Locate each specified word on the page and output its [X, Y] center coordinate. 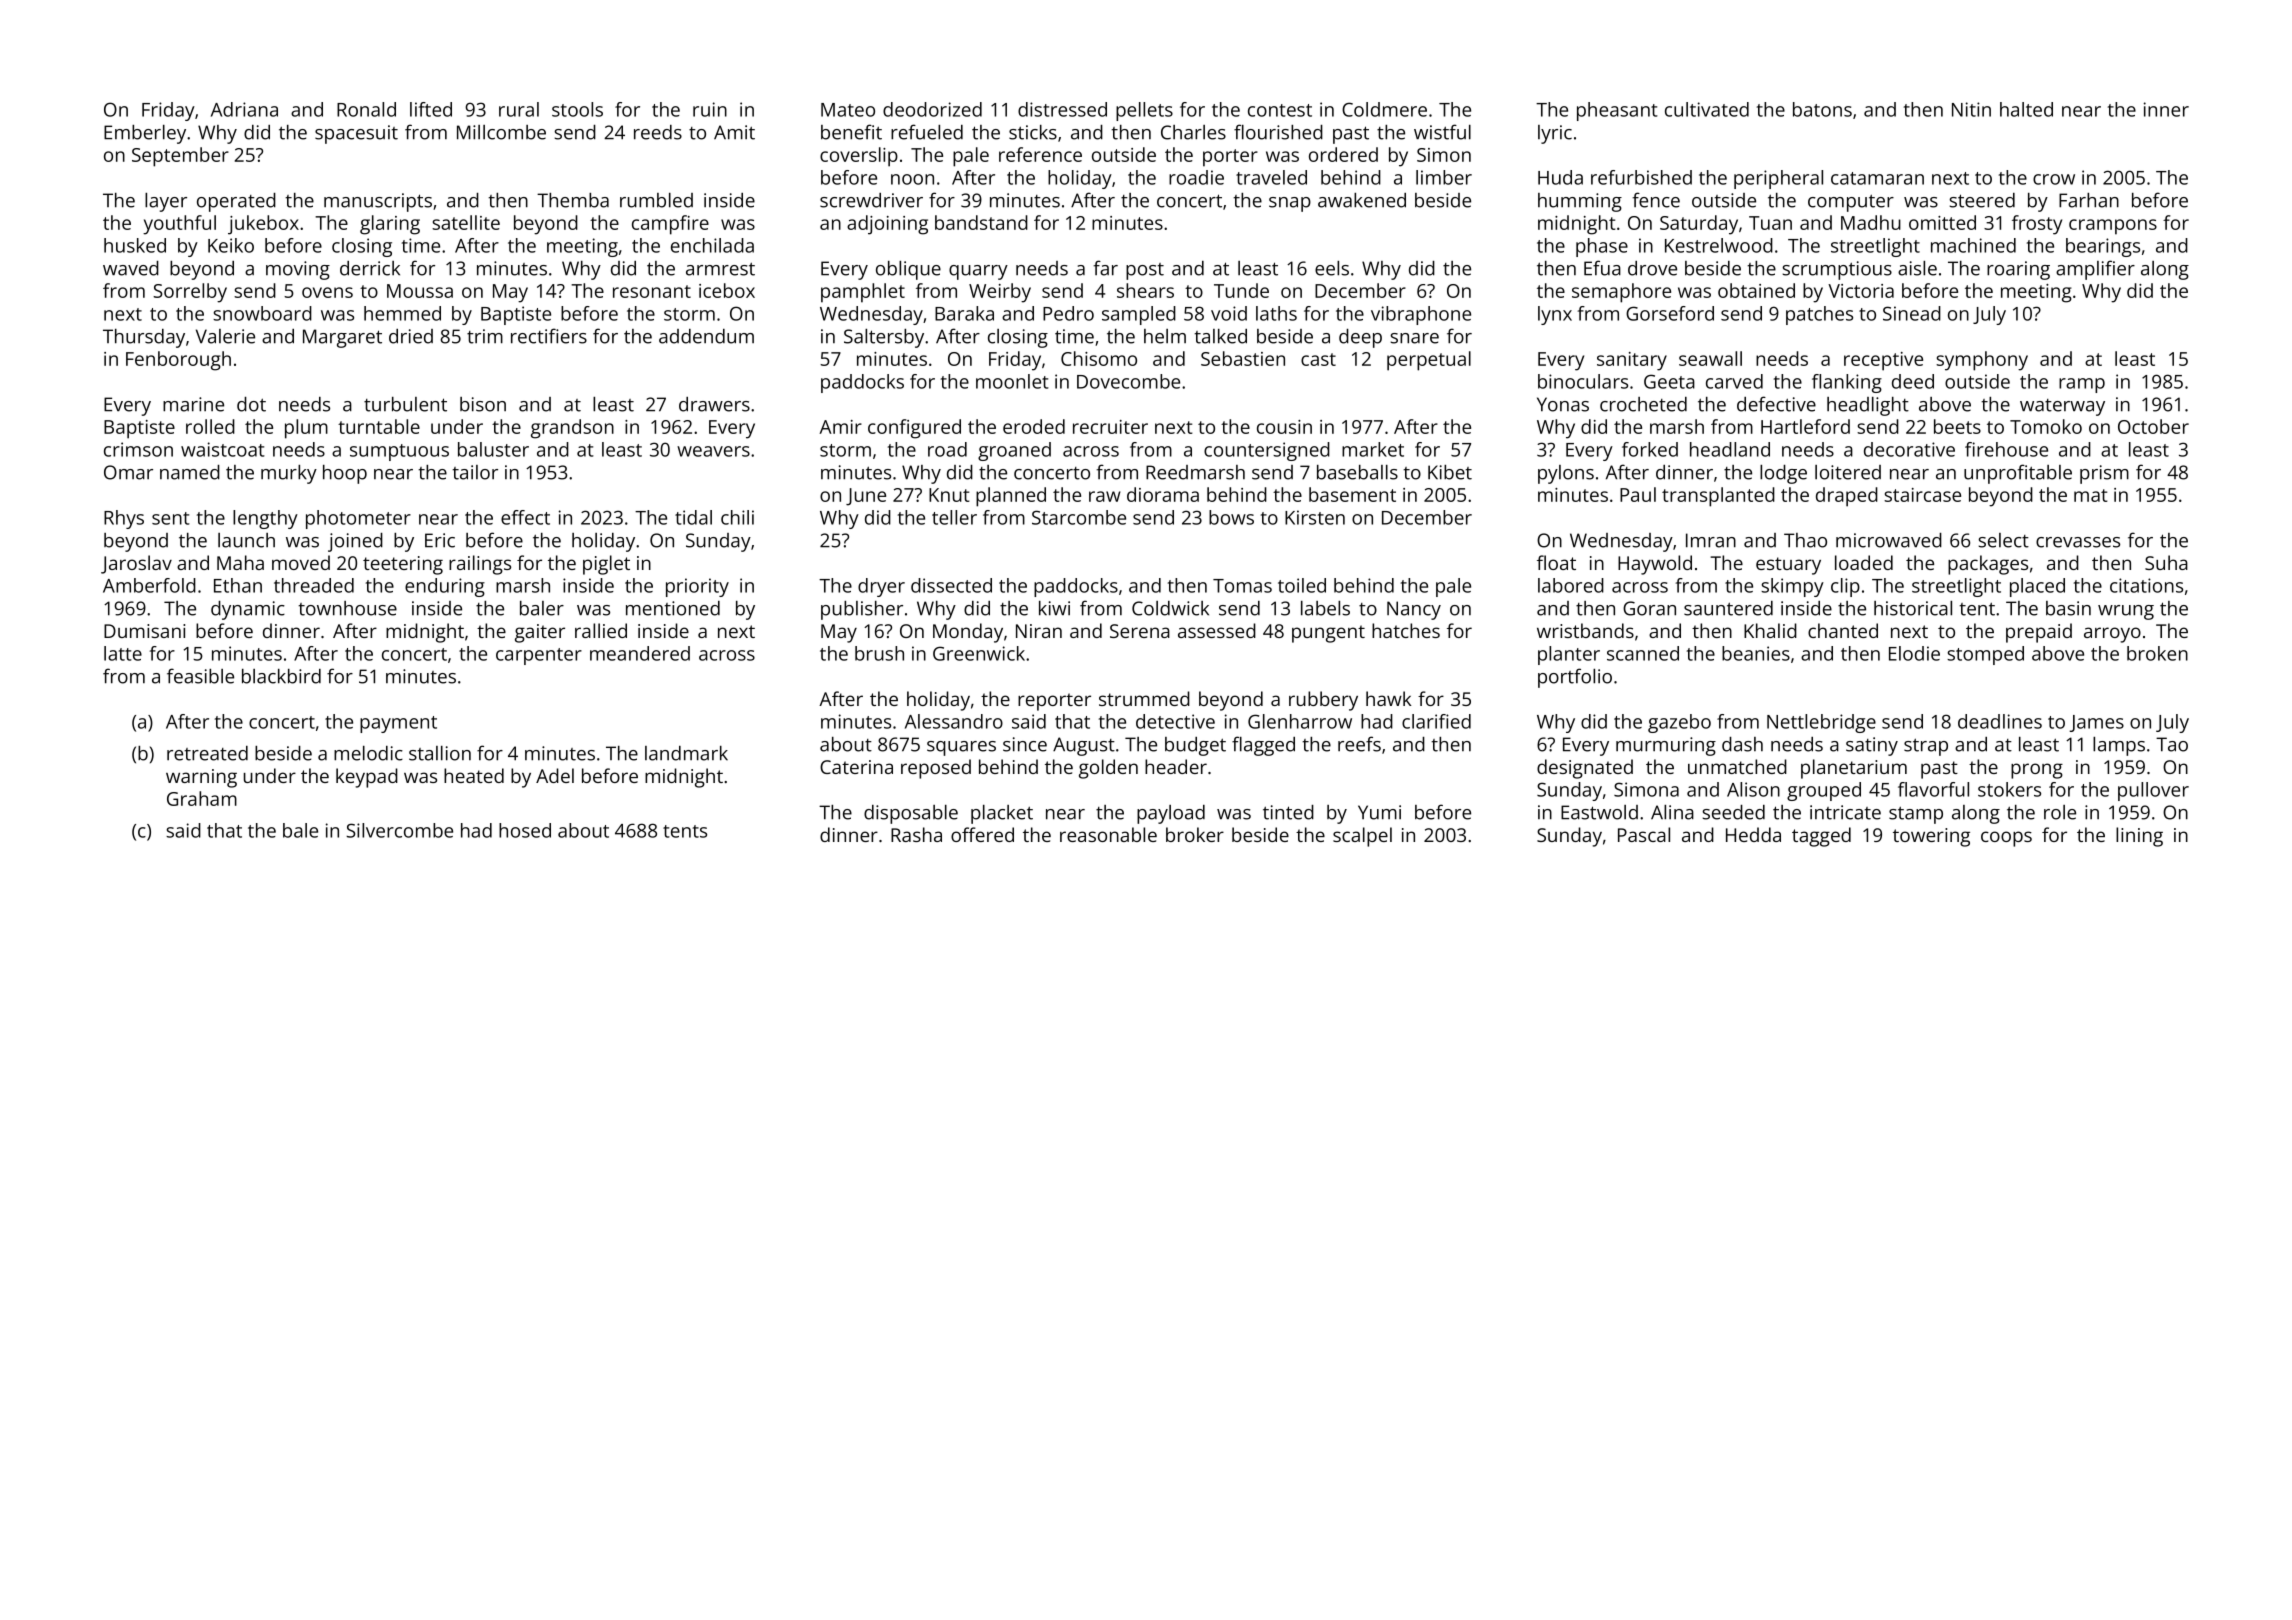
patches [1819, 315]
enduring [445, 587]
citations [2146, 585]
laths [1276, 313]
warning [201, 778]
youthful [179, 225]
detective [1175, 721]
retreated [207, 753]
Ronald [366, 109]
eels [1332, 268]
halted [2026, 109]
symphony [1982, 361]
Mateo [848, 110]
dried [411, 336]
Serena [1140, 631]
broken [2157, 653]
